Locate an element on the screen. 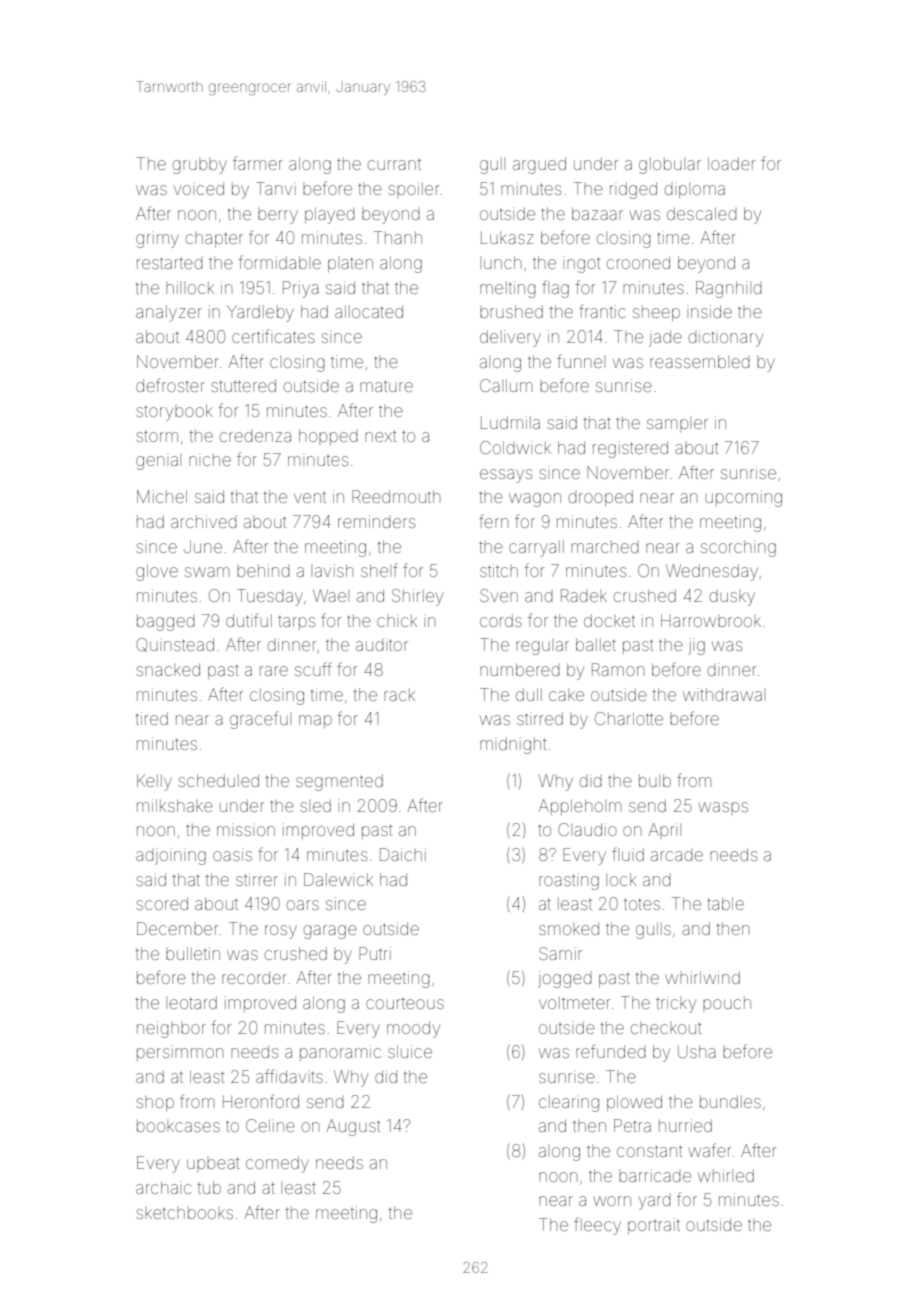 Image resolution: width=924 pixels, height=1311 pixels. Claudio is located at coordinates (587, 829).
